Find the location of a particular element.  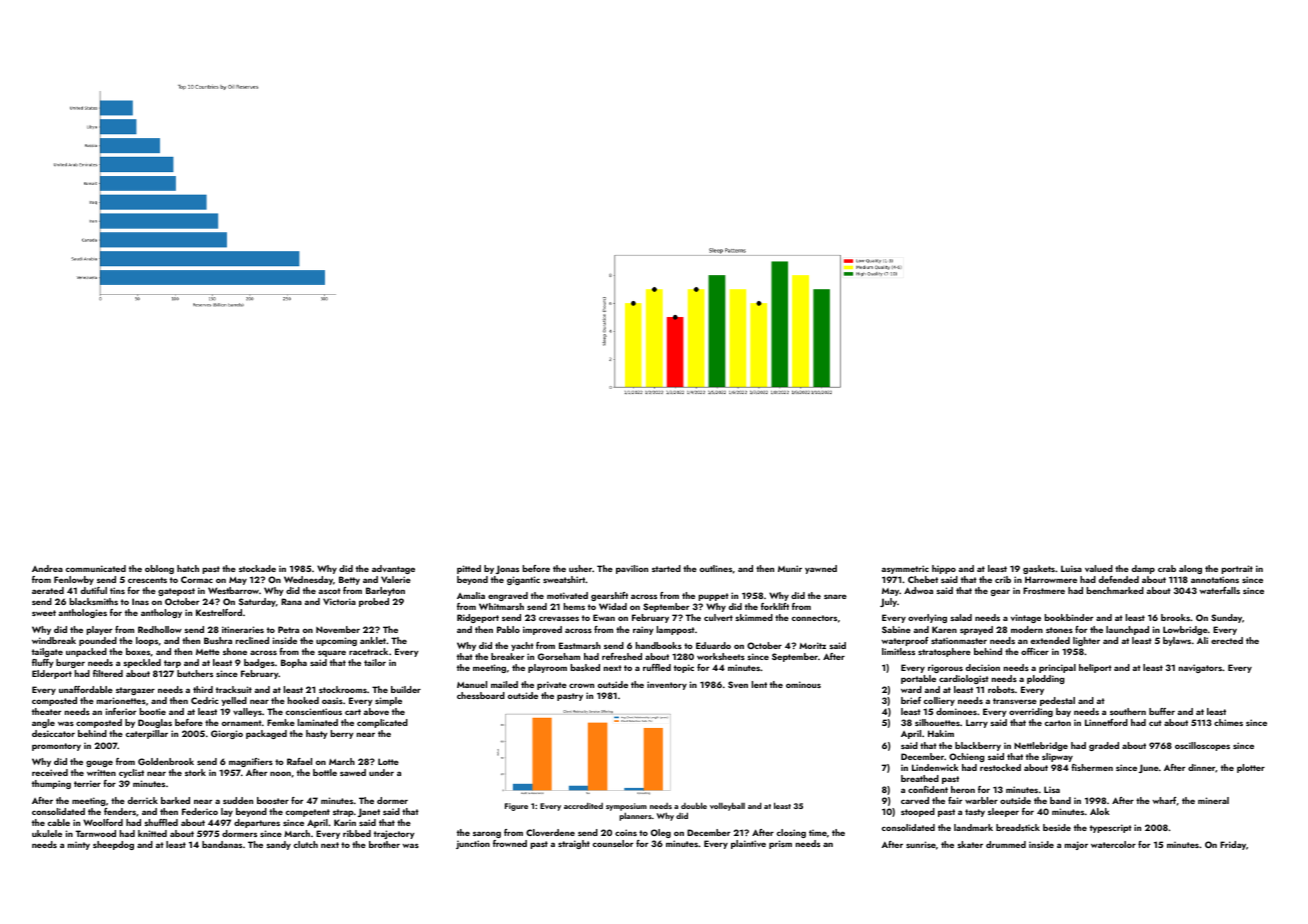

tracksuit is located at coordinates (234, 689).
